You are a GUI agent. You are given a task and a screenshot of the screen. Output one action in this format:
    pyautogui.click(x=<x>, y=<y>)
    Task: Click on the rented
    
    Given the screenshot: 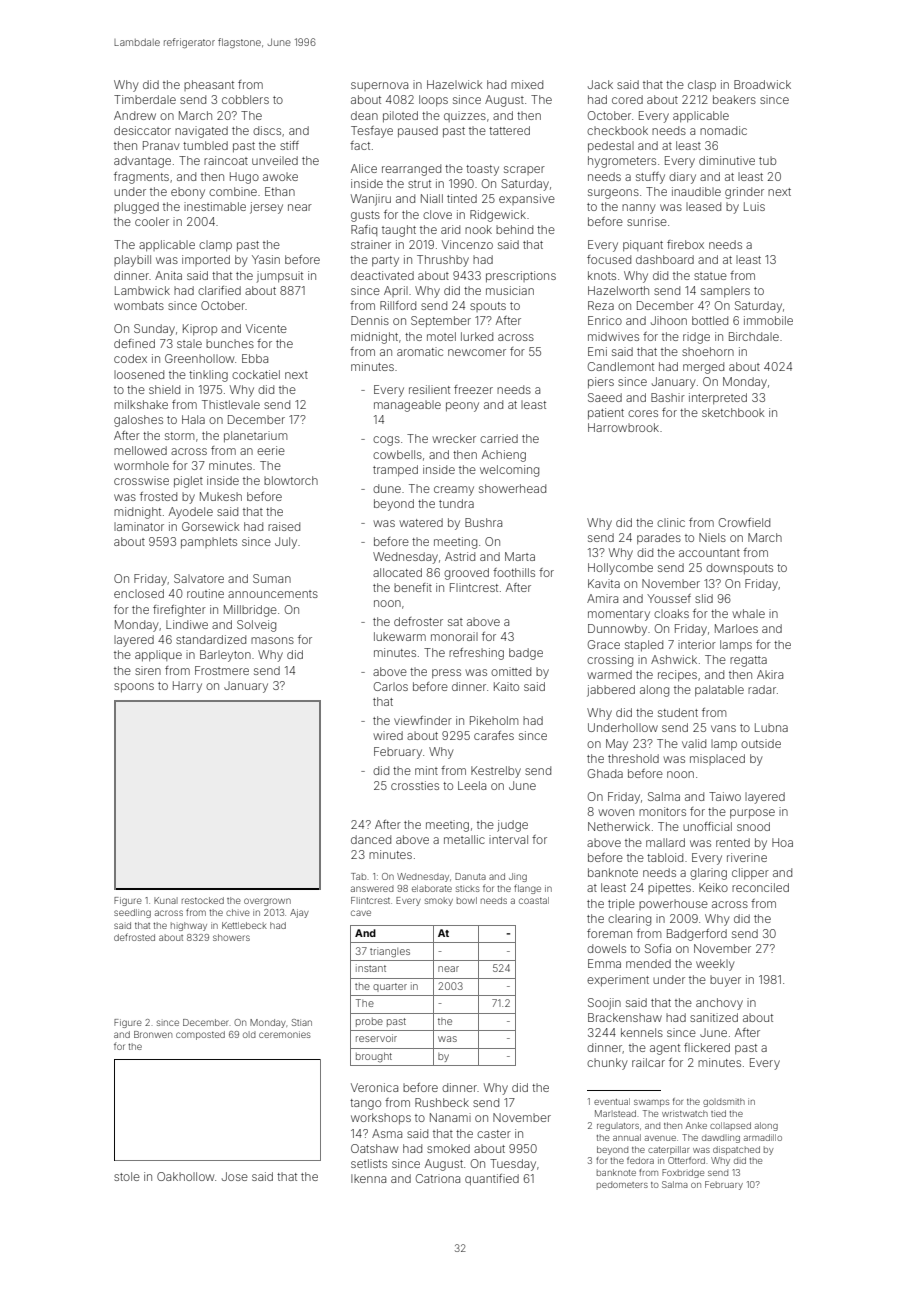 What is the action you would take?
    pyautogui.click(x=733, y=842)
